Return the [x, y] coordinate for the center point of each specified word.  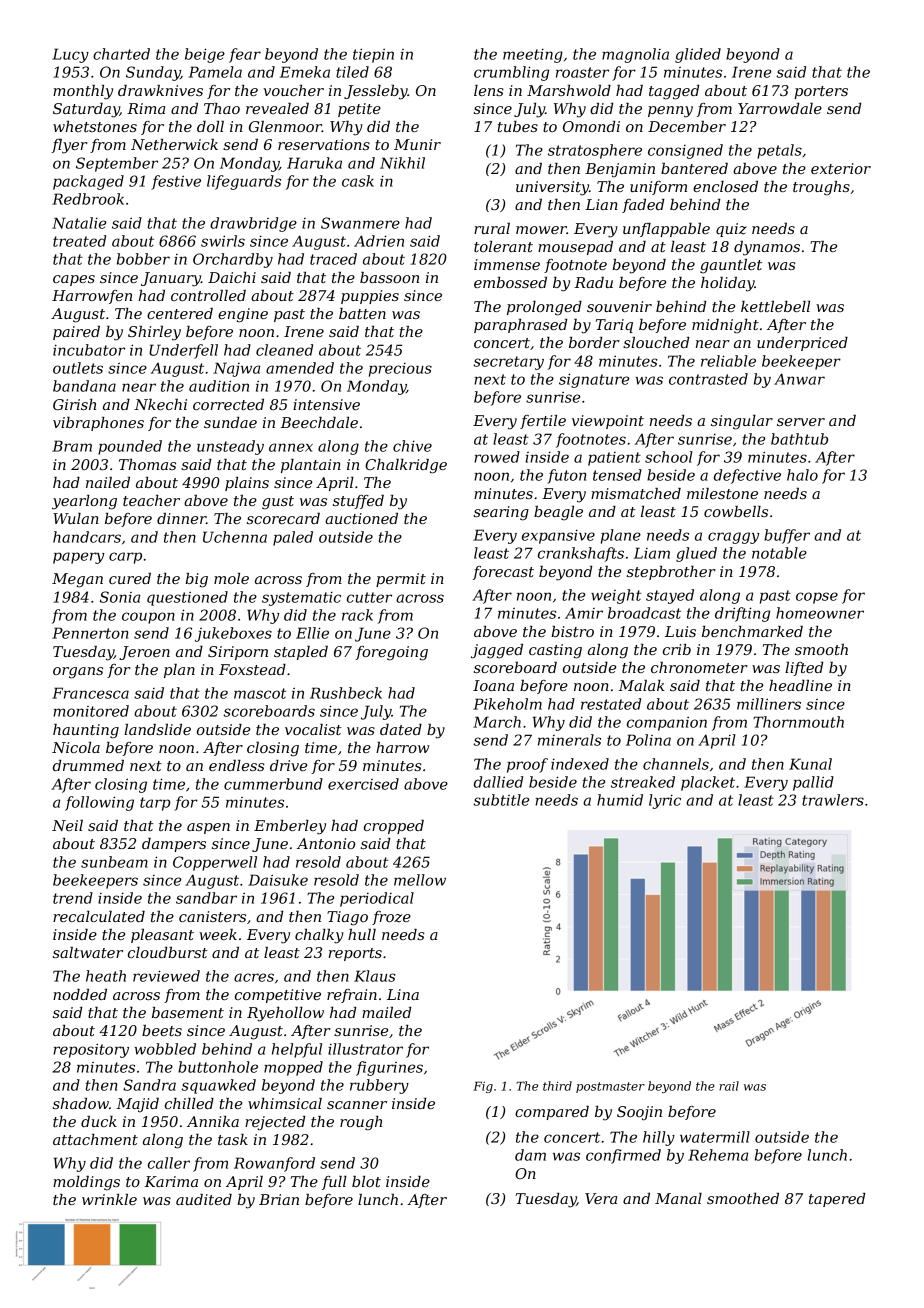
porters [821, 92]
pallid [813, 783]
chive [412, 446]
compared [552, 1113]
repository [91, 1050]
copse [817, 598]
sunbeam [114, 862]
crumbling [511, 73]
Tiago [347, 918]
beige [205, 55]
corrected [228, 404]
